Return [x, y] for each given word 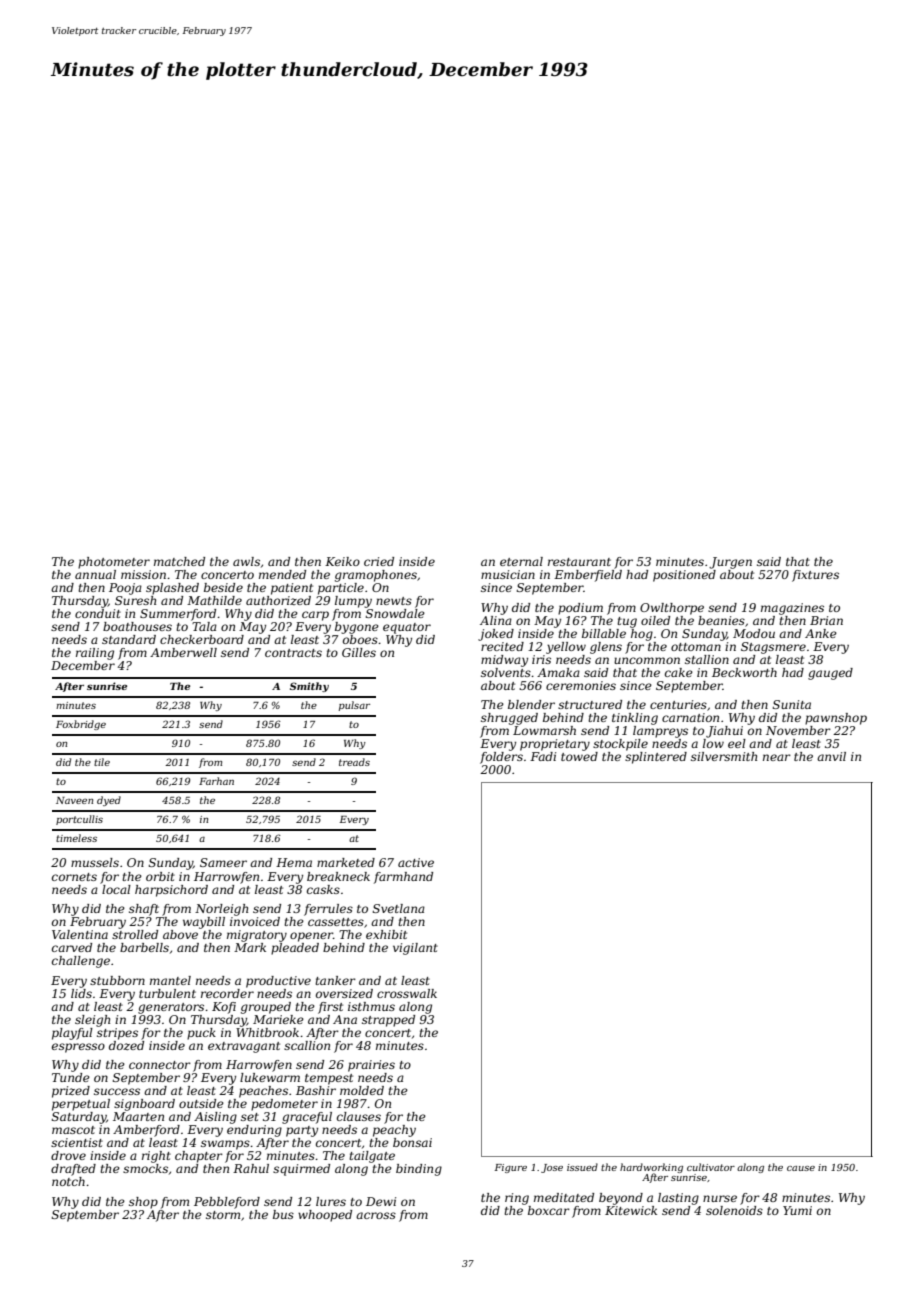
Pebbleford [227, 1203]
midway [504, 661]
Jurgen [730, 563]
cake [679, 672]
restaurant [579, 562]
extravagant [244, 1047]
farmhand [403, 878]
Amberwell [183, 652]
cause [801, 1168]
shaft [144, 910]
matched [179, 561]
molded [362, 1090]
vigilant [415, 949]
